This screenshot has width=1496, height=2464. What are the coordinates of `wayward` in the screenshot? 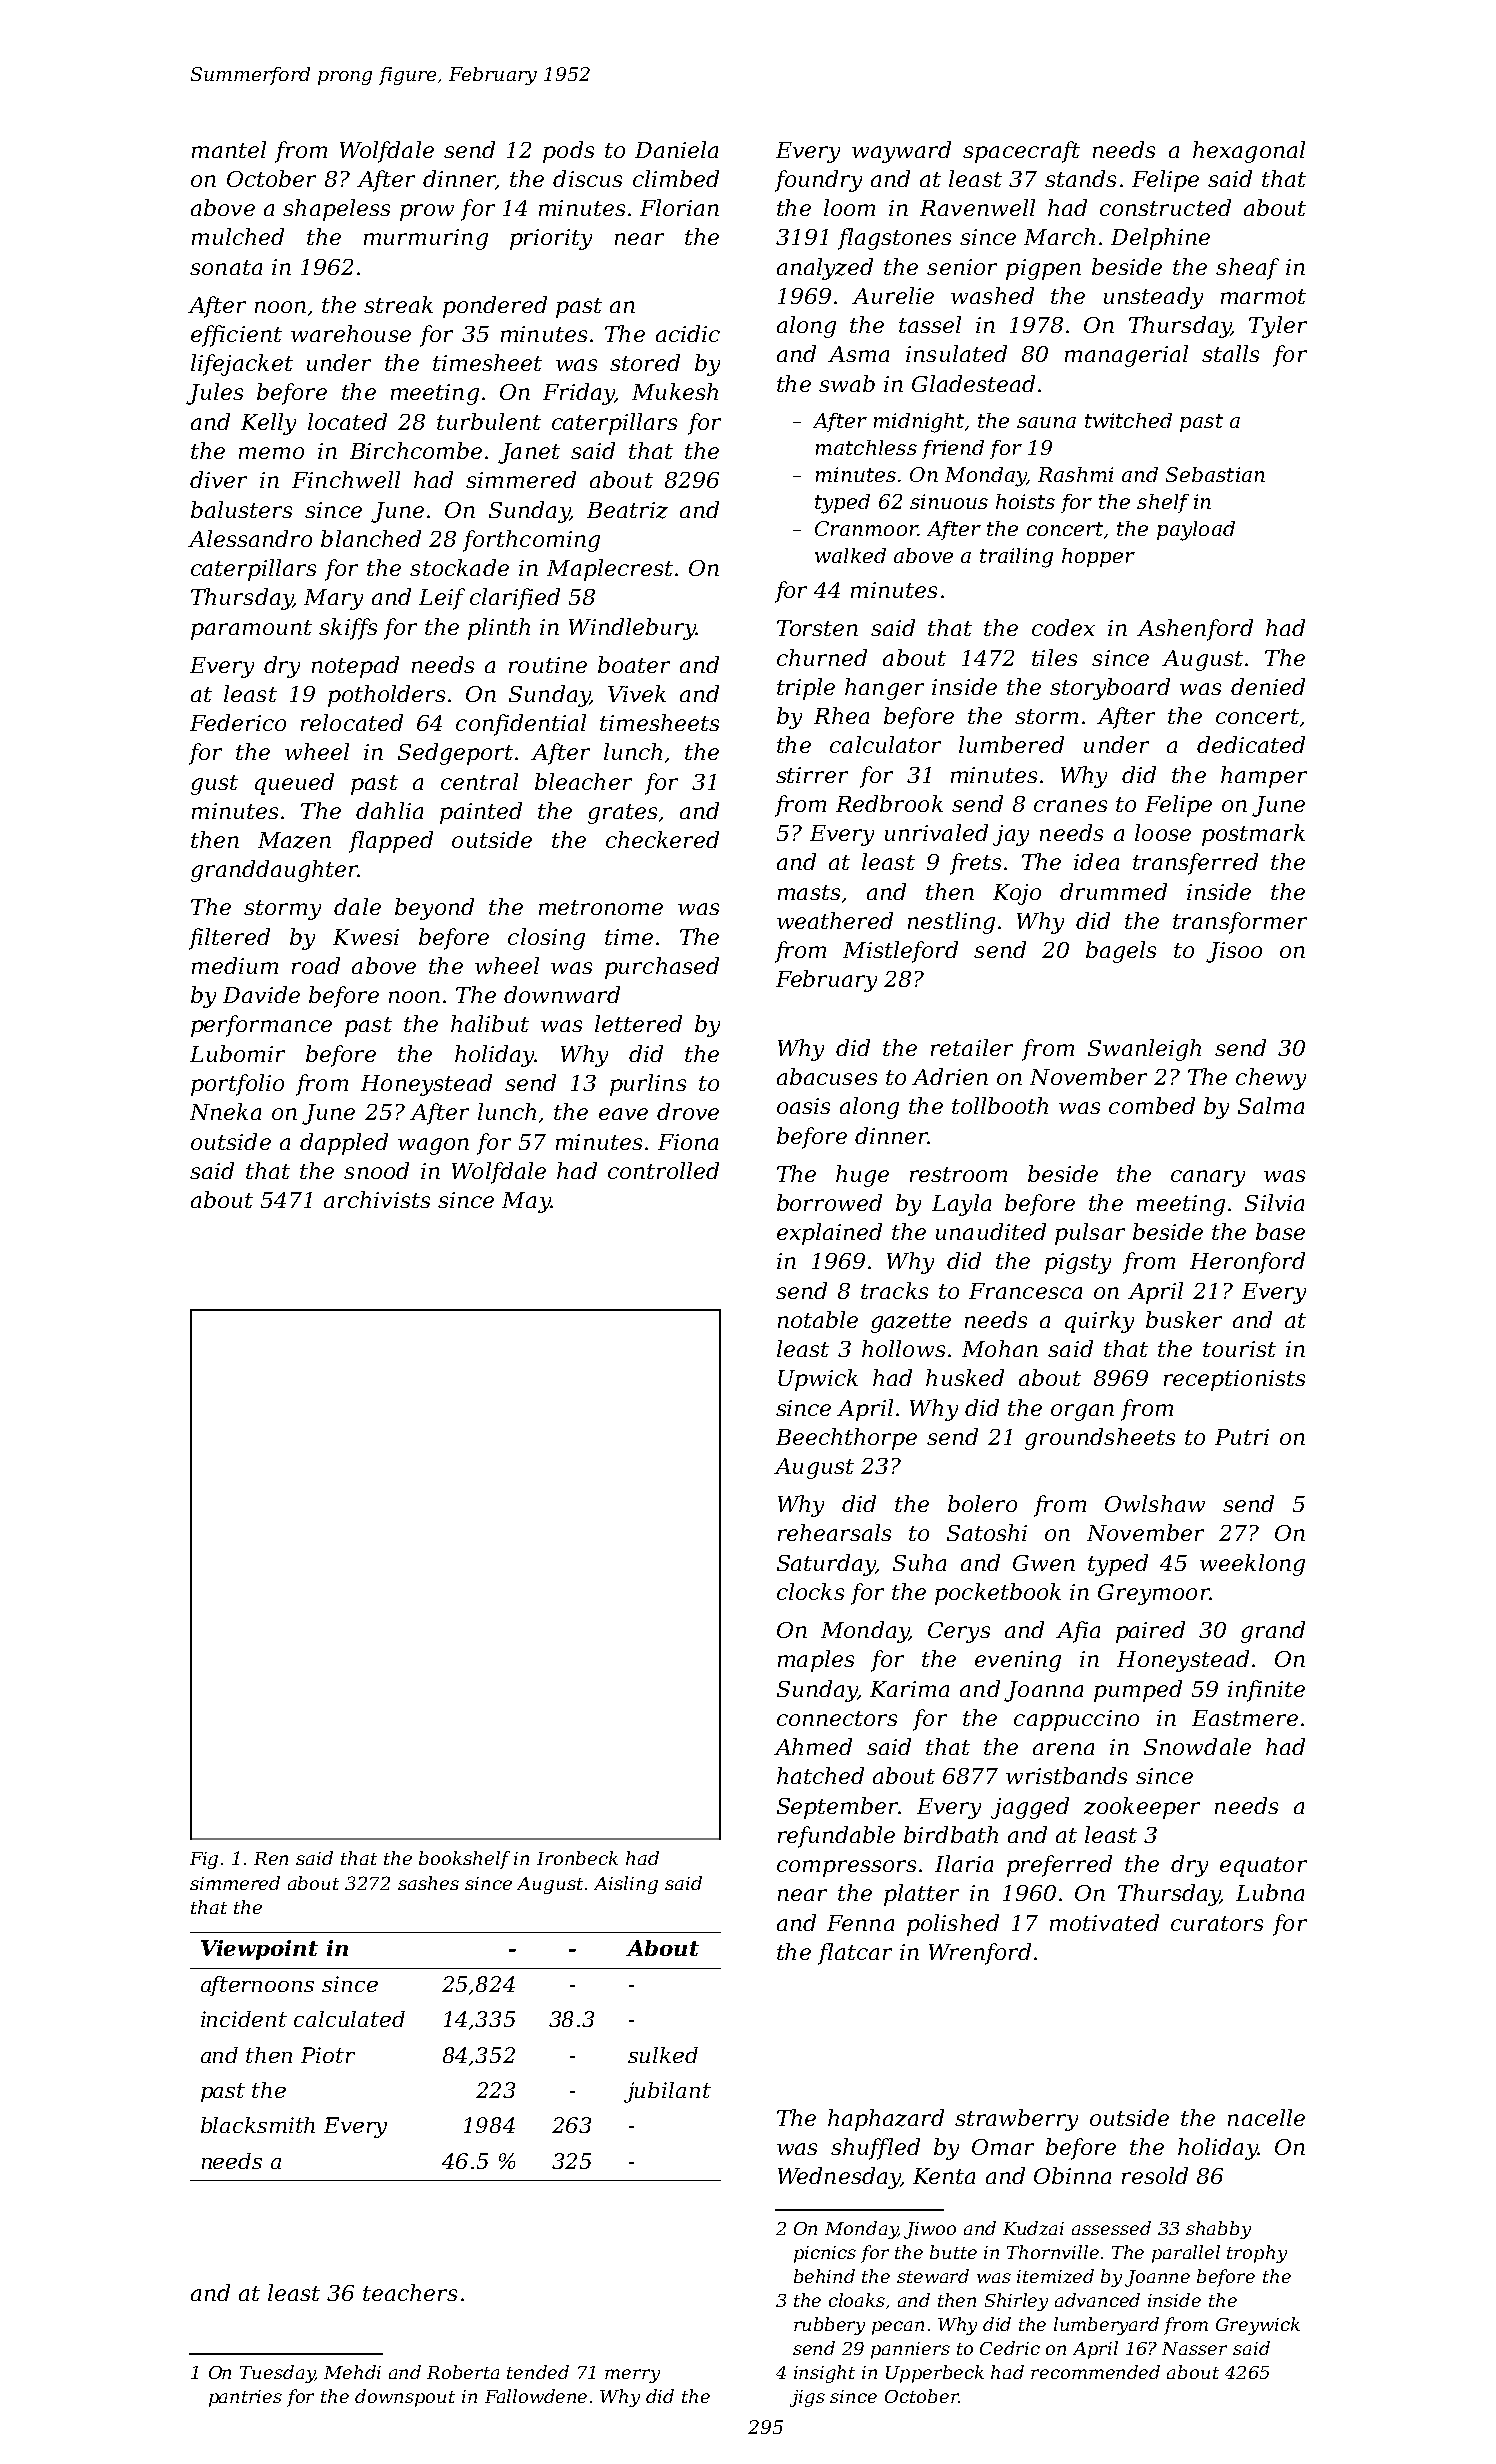 It's located at (901, 152).
